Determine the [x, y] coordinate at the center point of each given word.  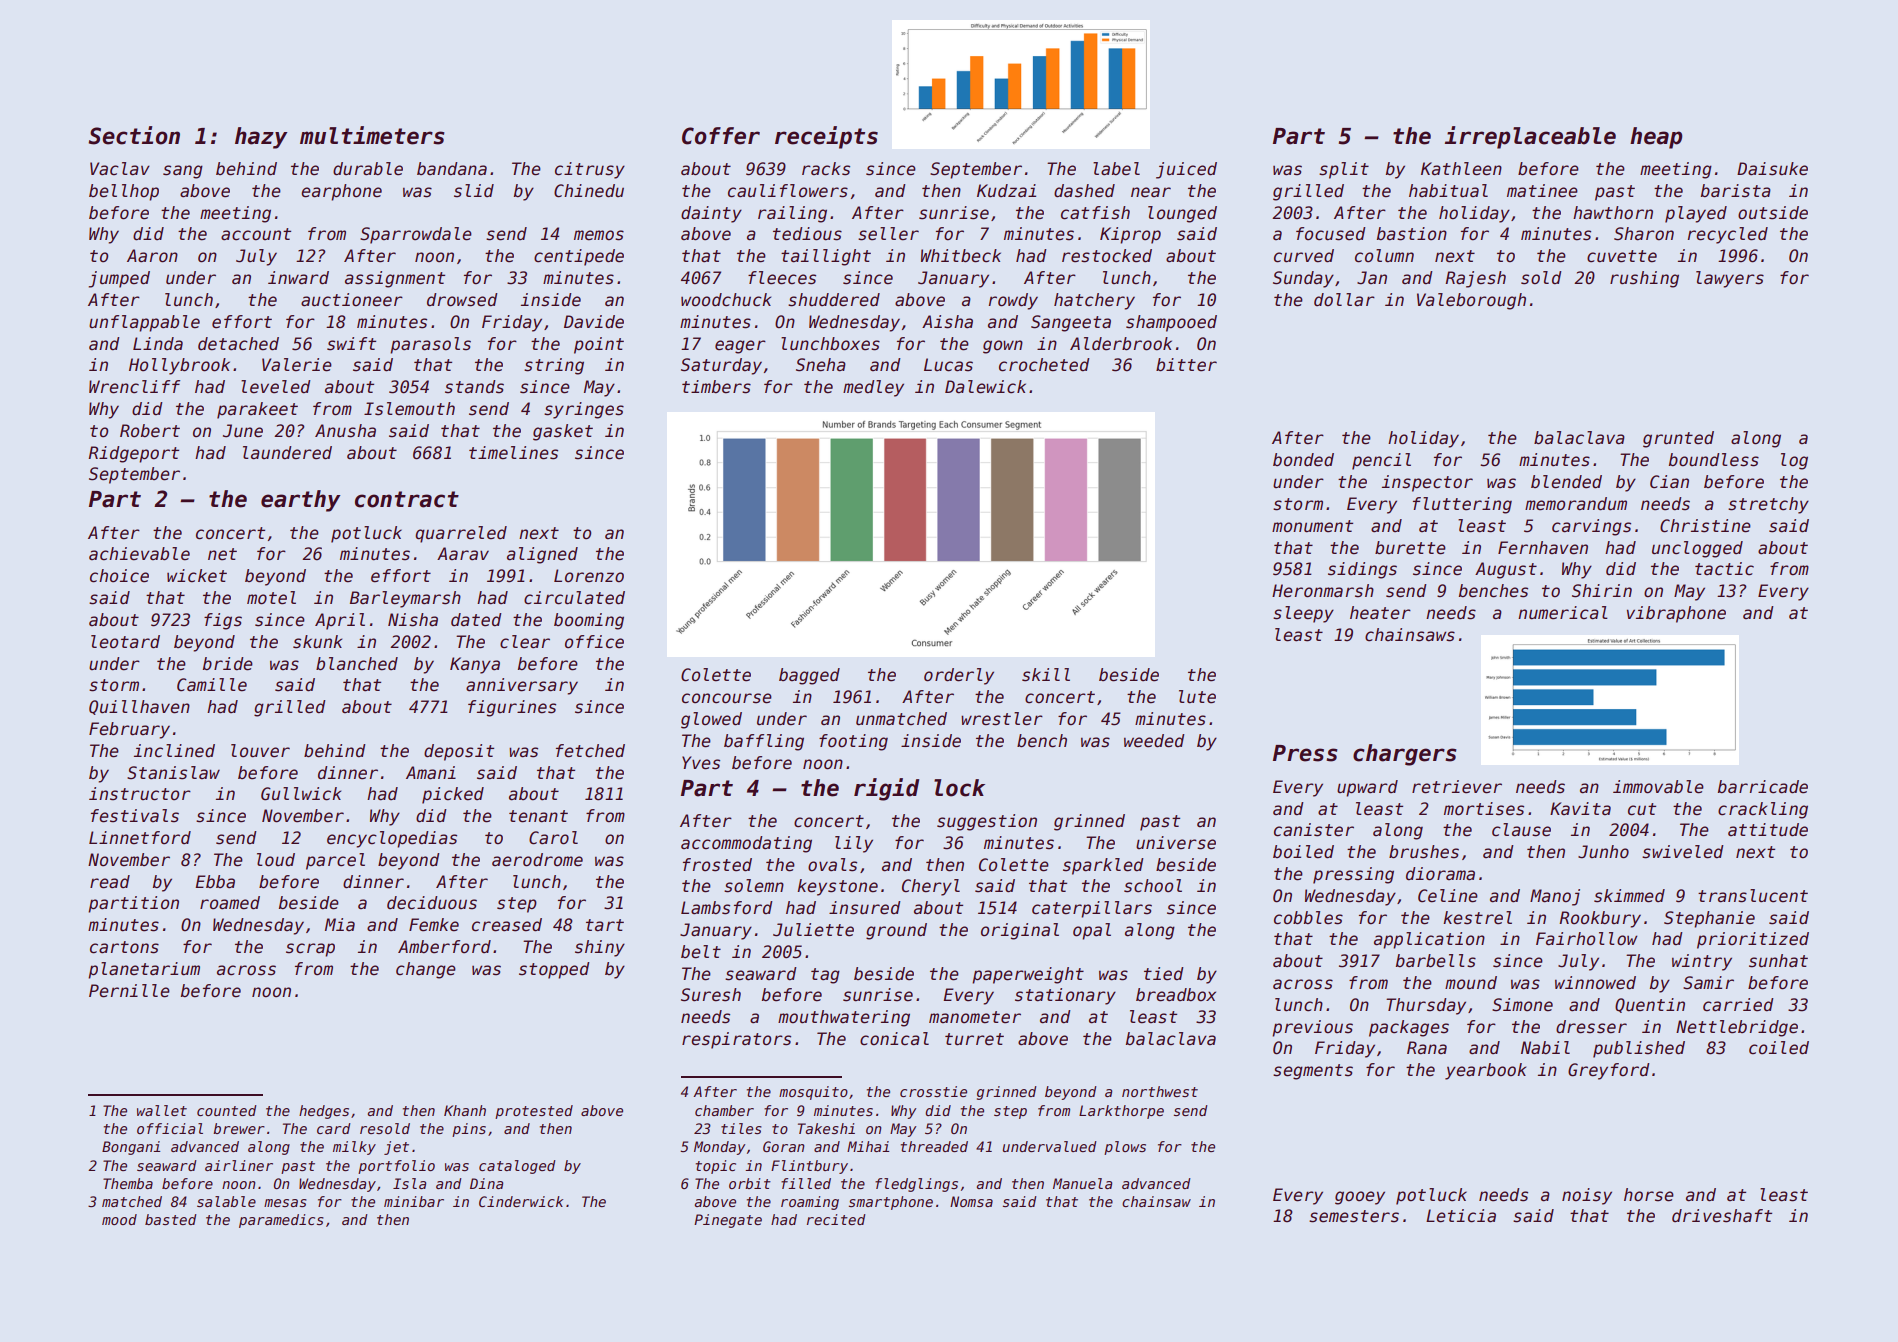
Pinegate [728, 1221]
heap [1656, 138]
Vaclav [120, 169]
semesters [1354, 1216]
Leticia [1461, 1216]
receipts [826, 137]
